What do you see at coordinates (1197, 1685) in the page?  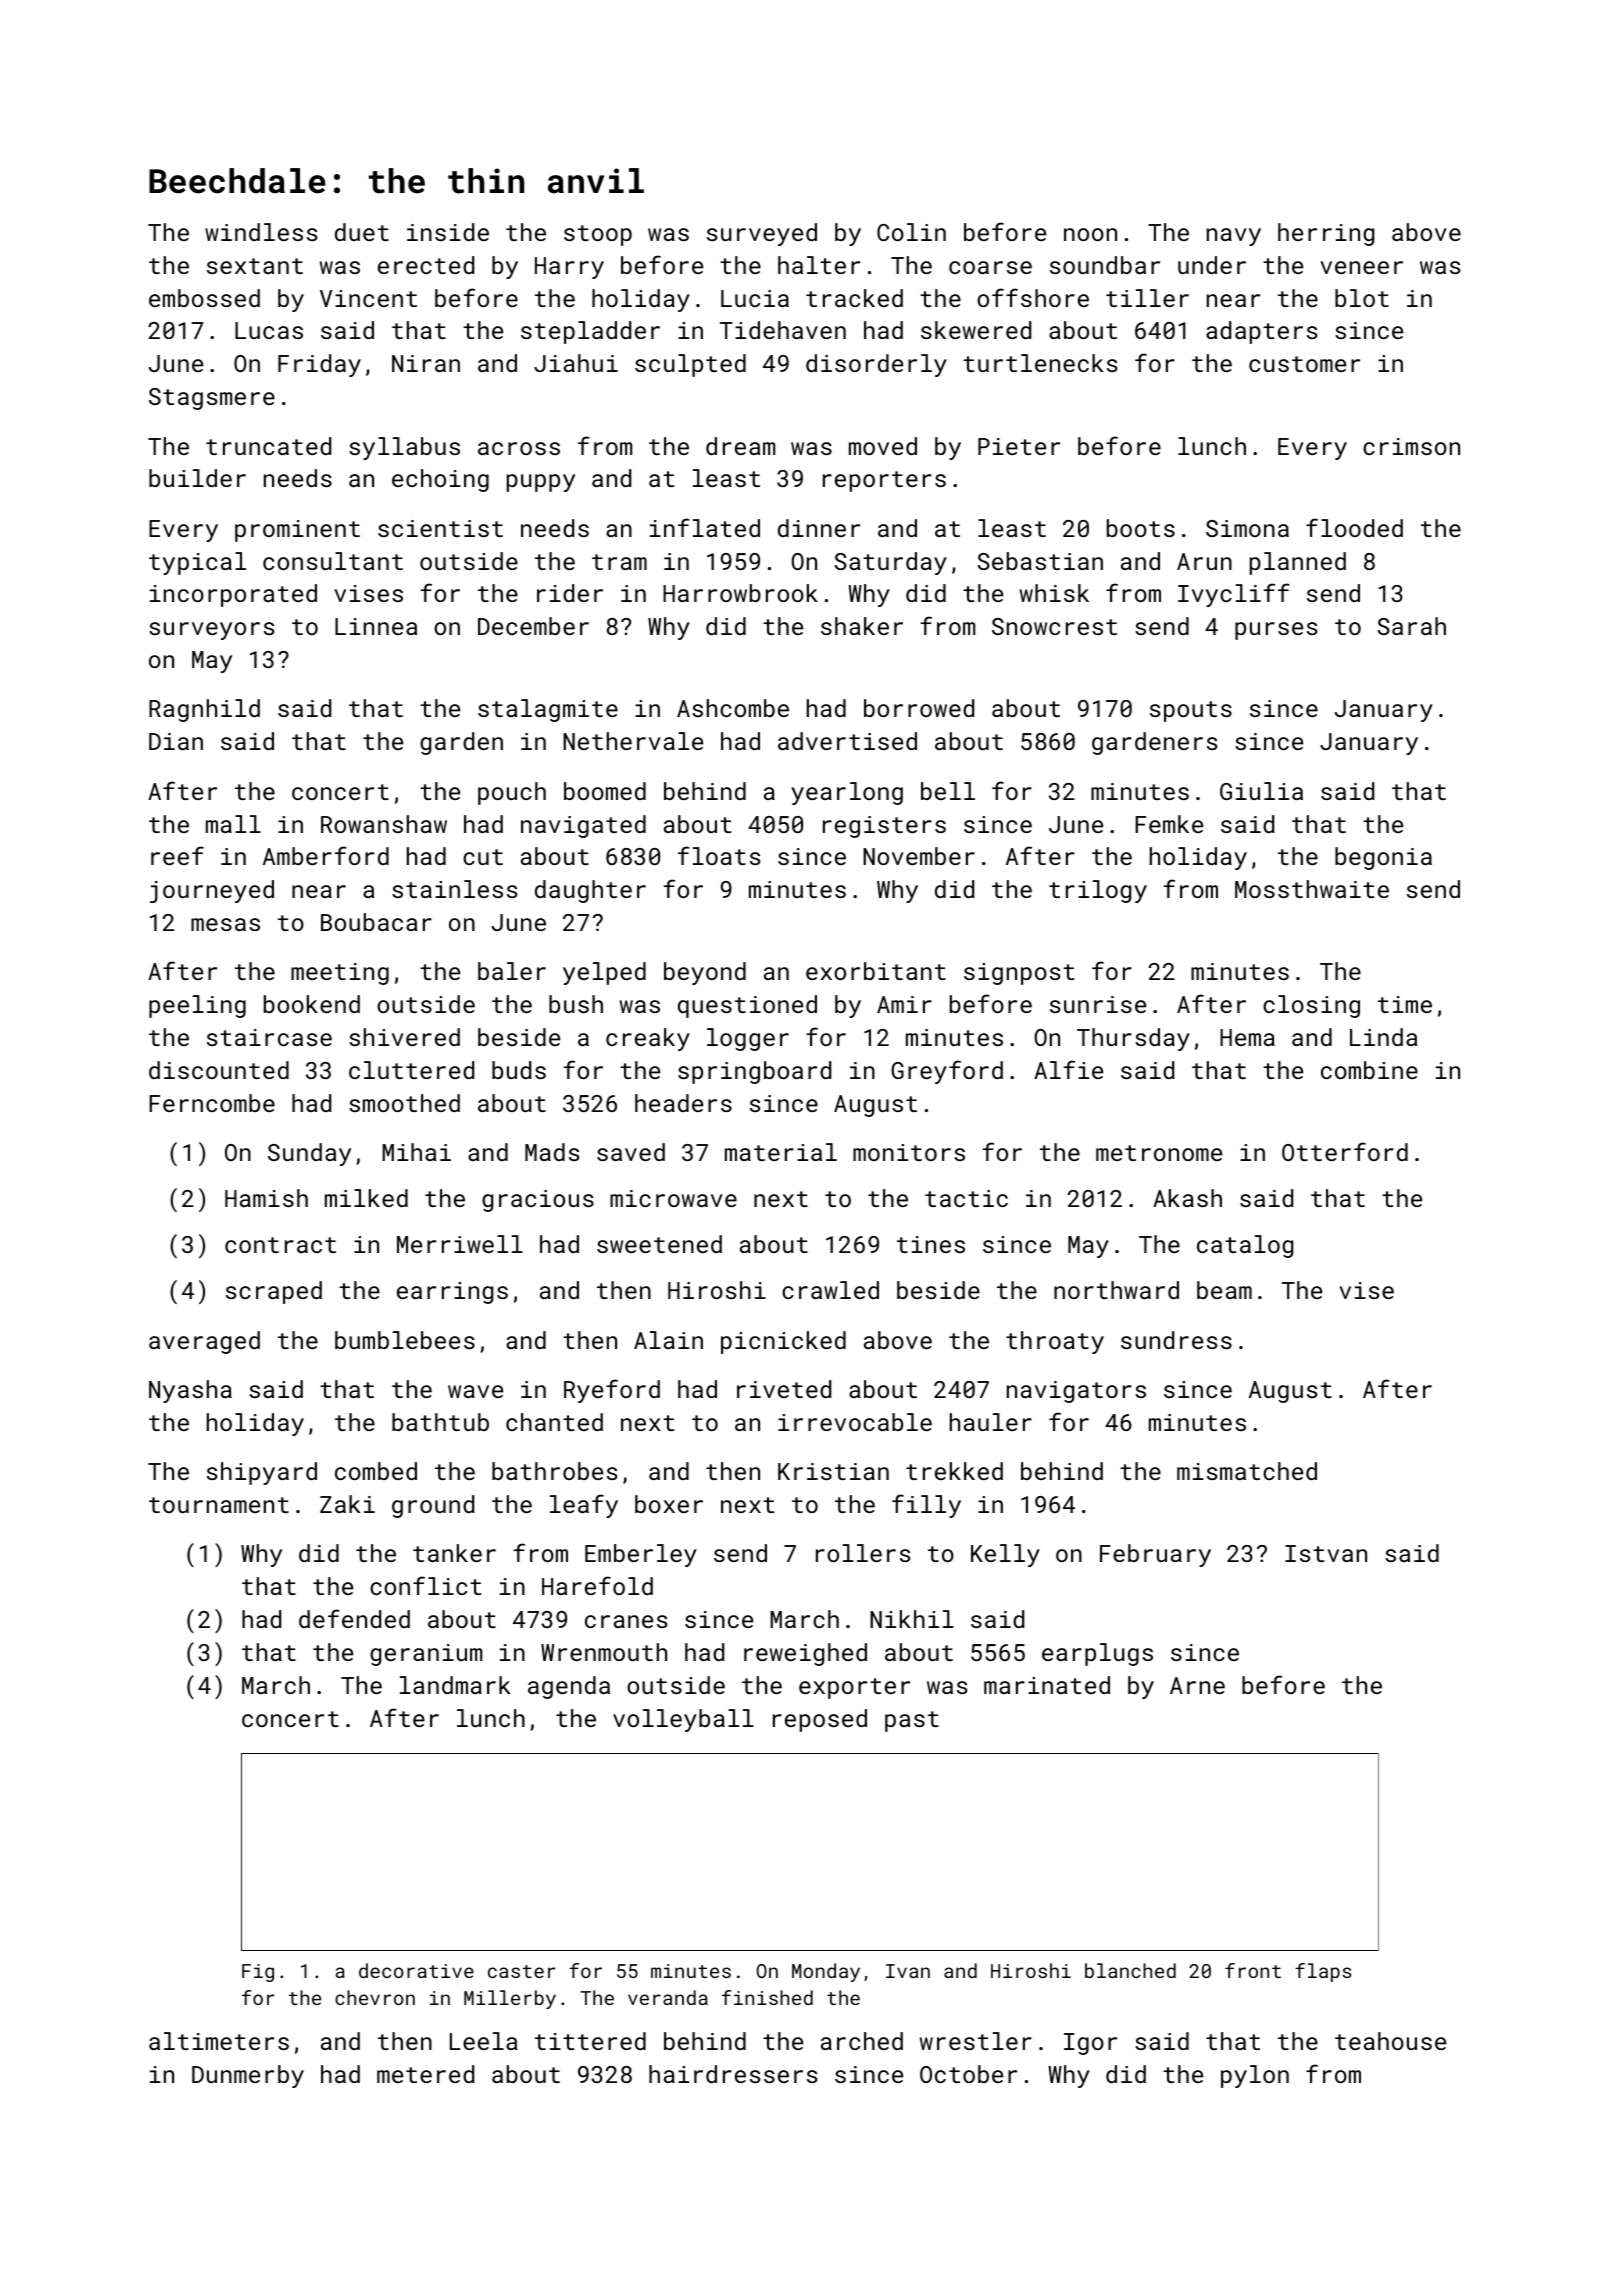 I see `Arne` at bounding box center [1197, 1685].
